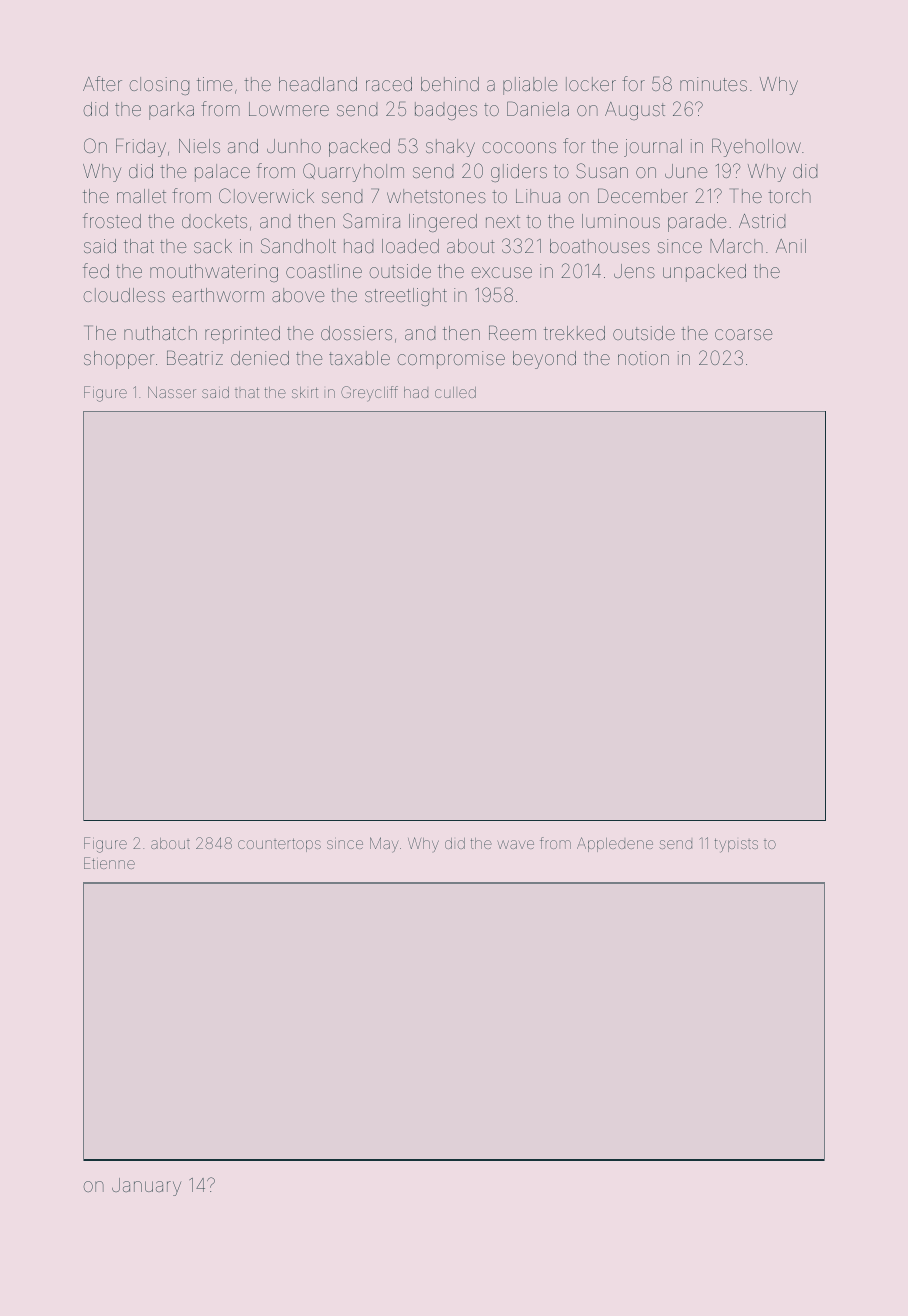 The width and height of the image is (908, 1316). I want to click on typists, so click(736, 845).
